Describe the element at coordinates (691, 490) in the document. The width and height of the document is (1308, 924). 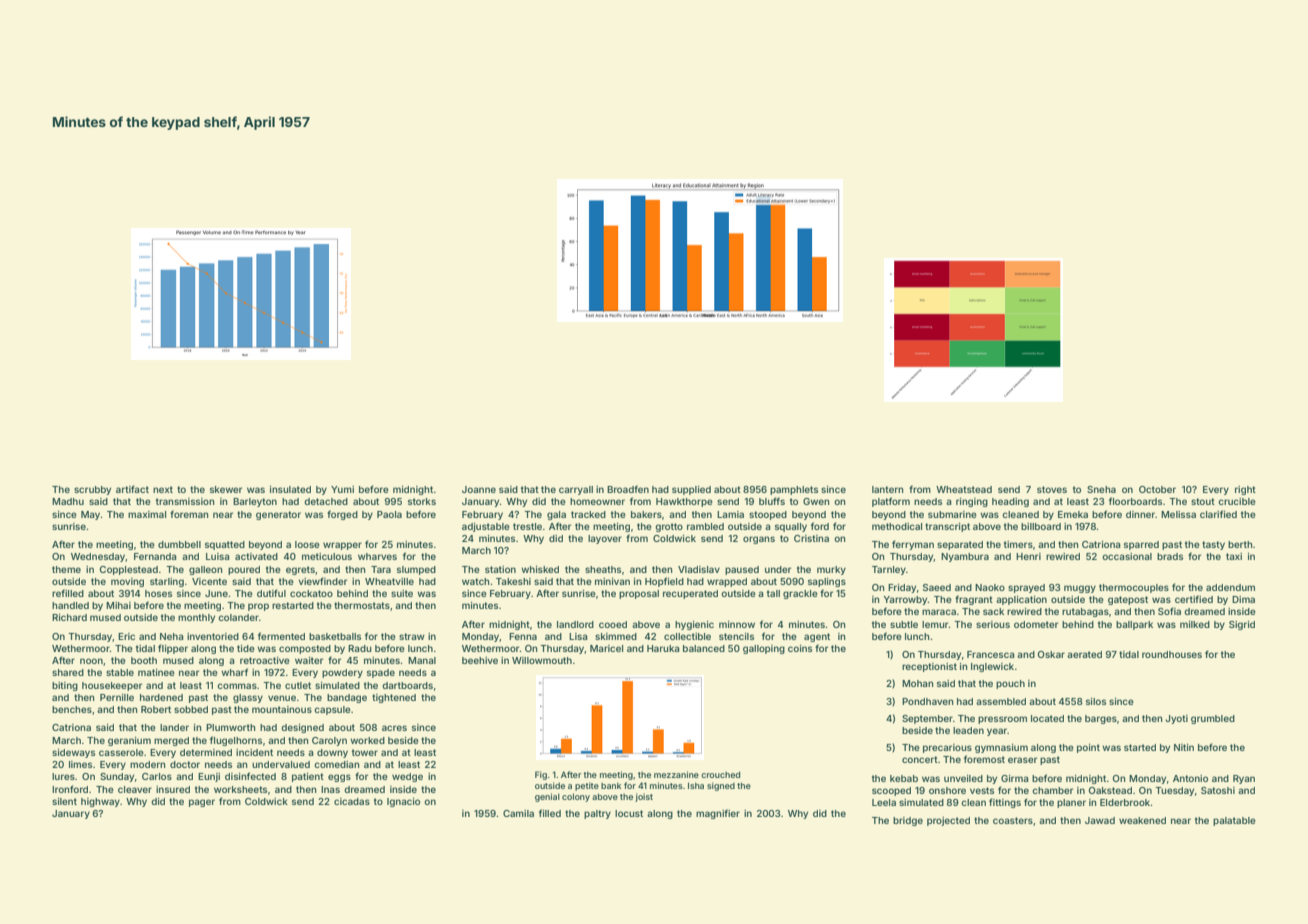
I see `supplied` at that location.
